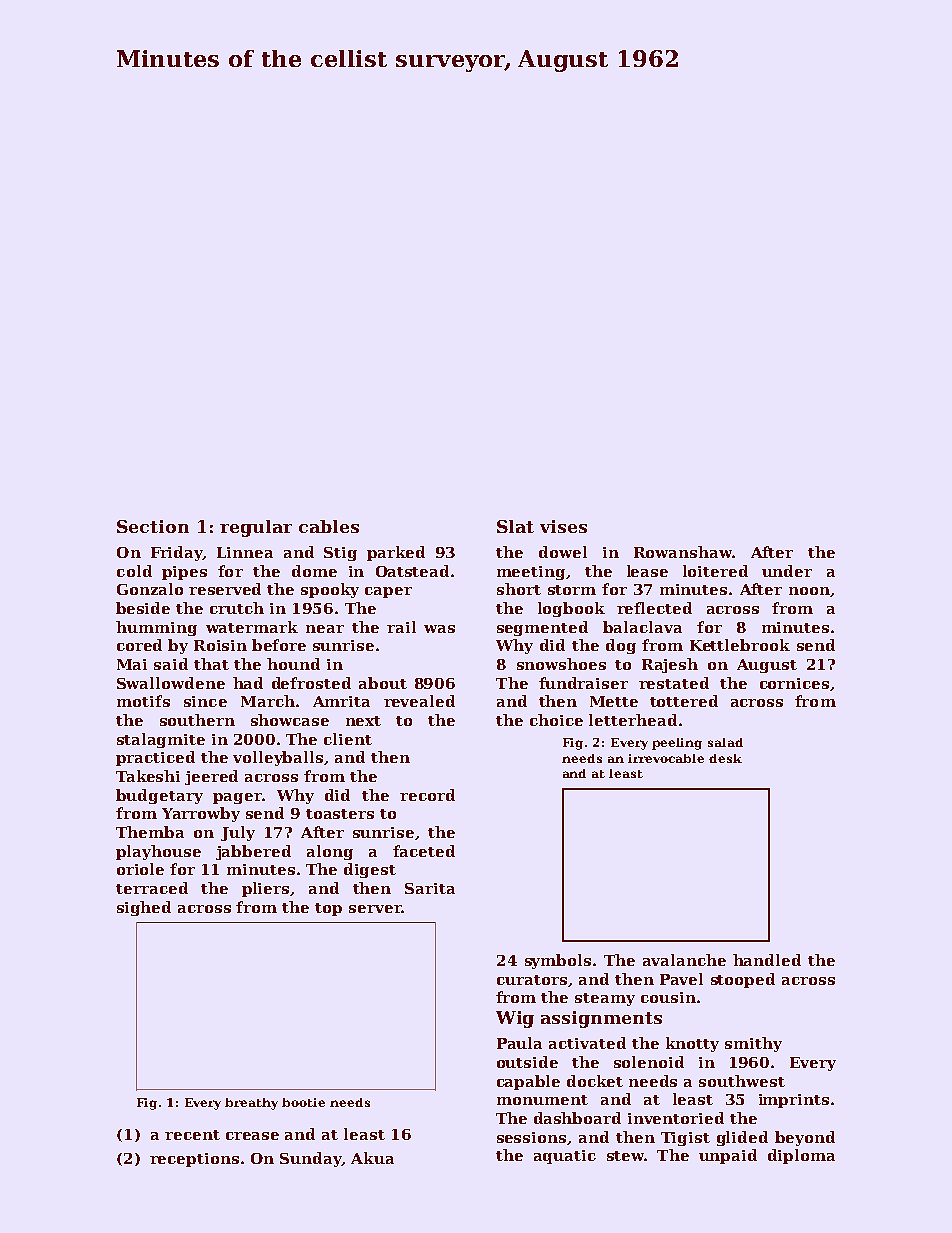 Image resolution: width=952 pixels, height=1233 pixels. What do you see at coordinates (565, 1157) in the document?
I see `aquatic` at bounding box center [565, 1157].
